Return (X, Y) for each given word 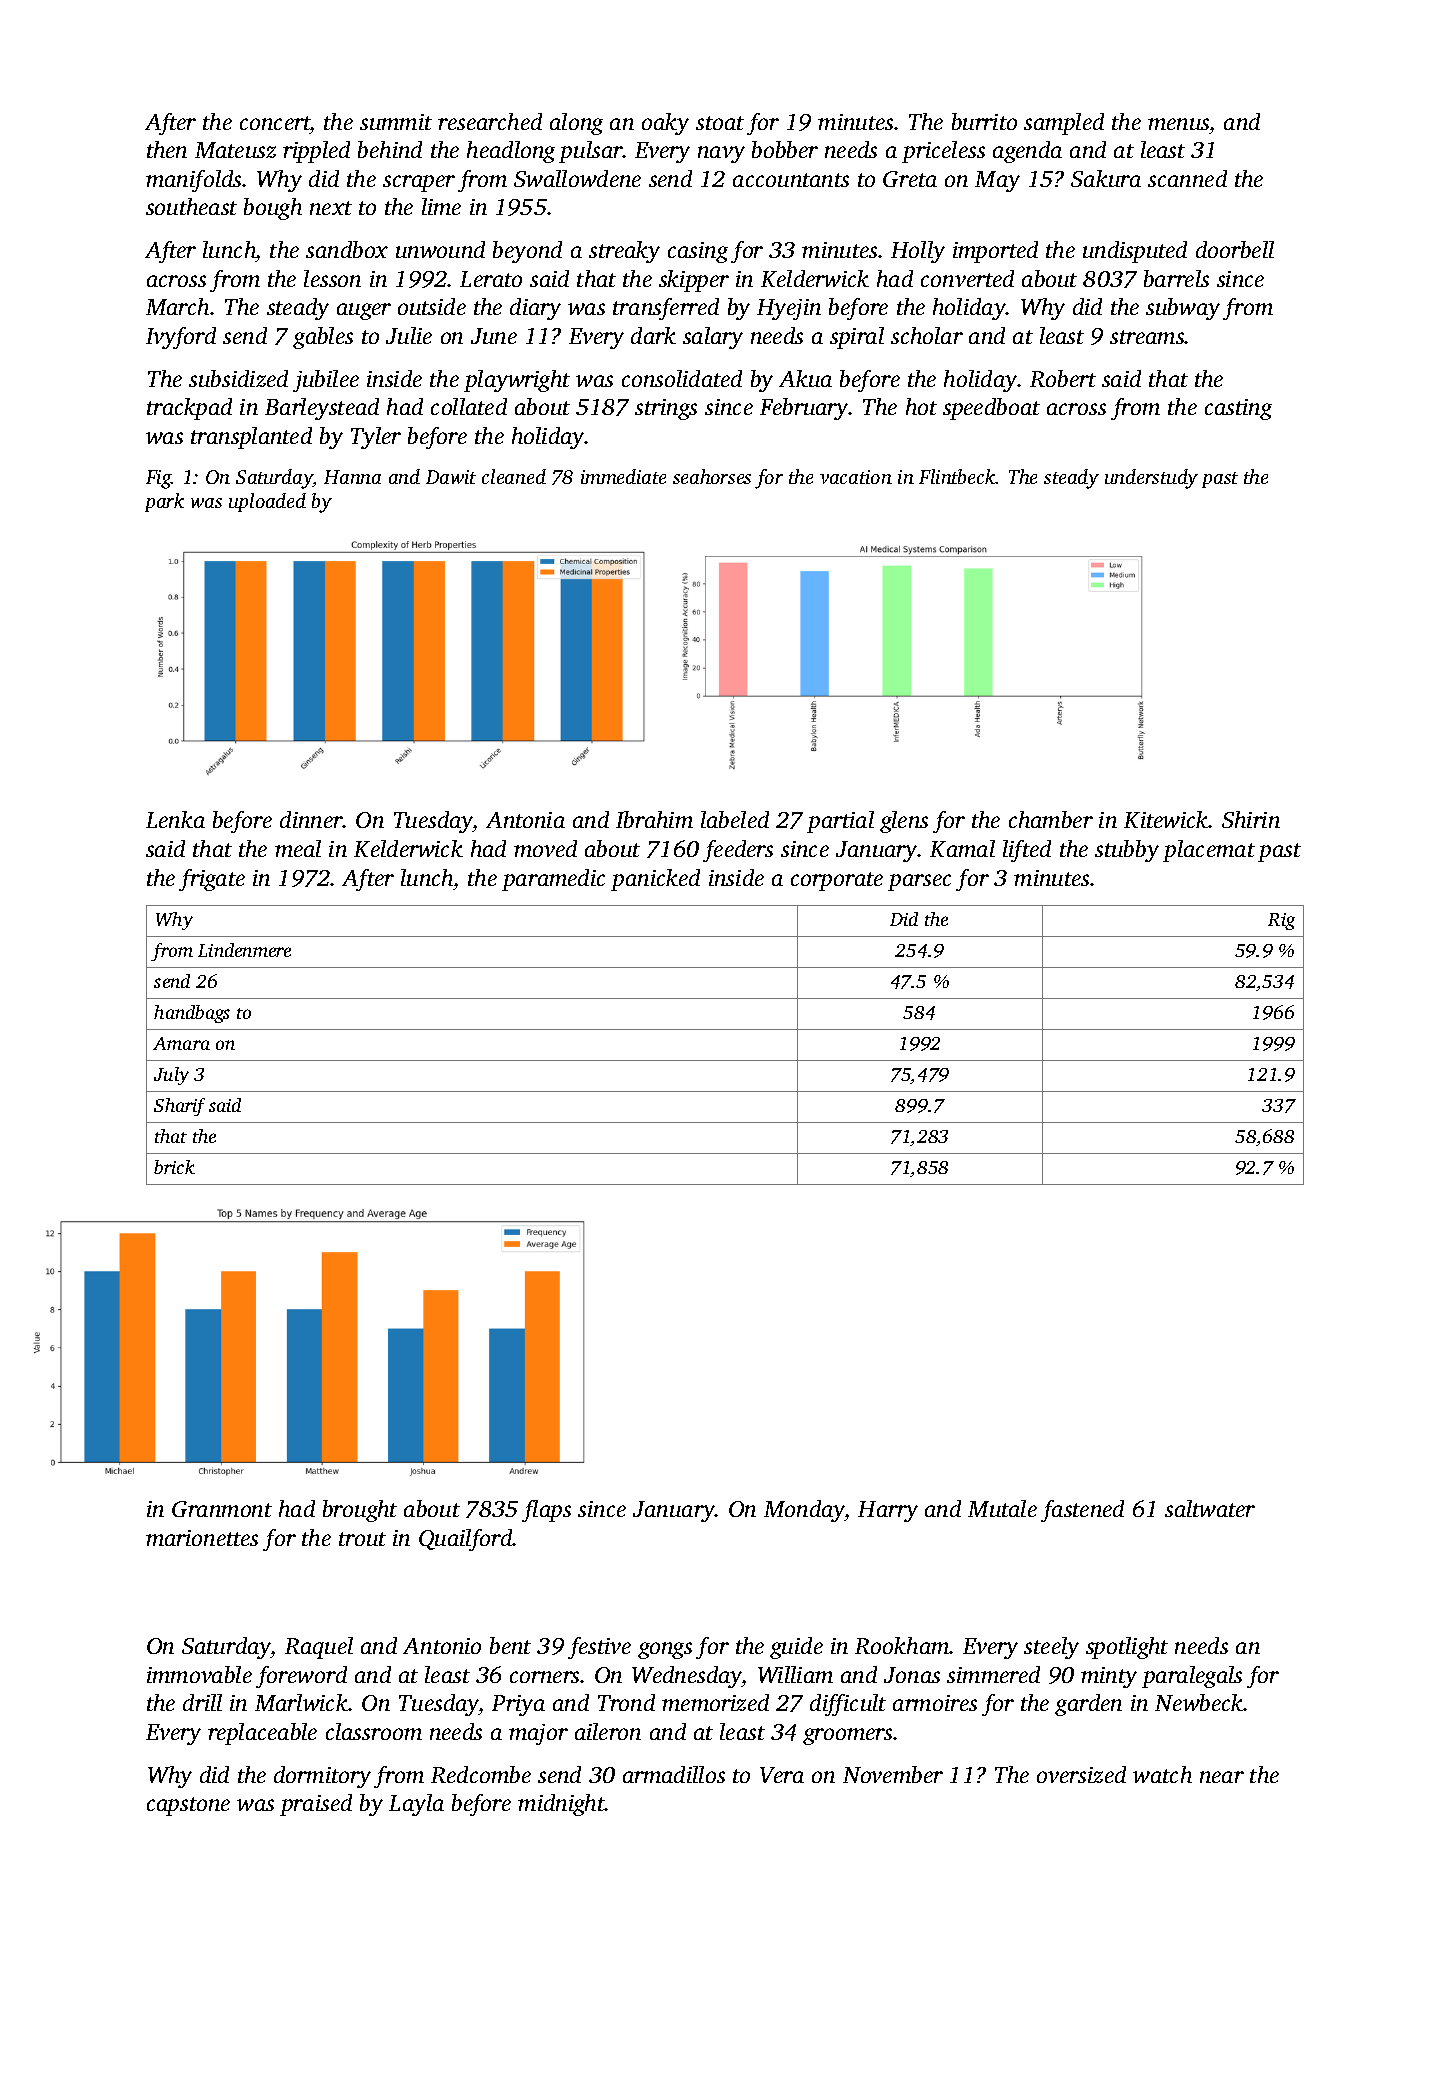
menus (1178, 124)
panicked (655, 880)
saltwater (1210, 1508)
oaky (665, 124)
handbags (192, 1014)
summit (396, 122)
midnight (561, 1805)
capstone (188, 1806)
